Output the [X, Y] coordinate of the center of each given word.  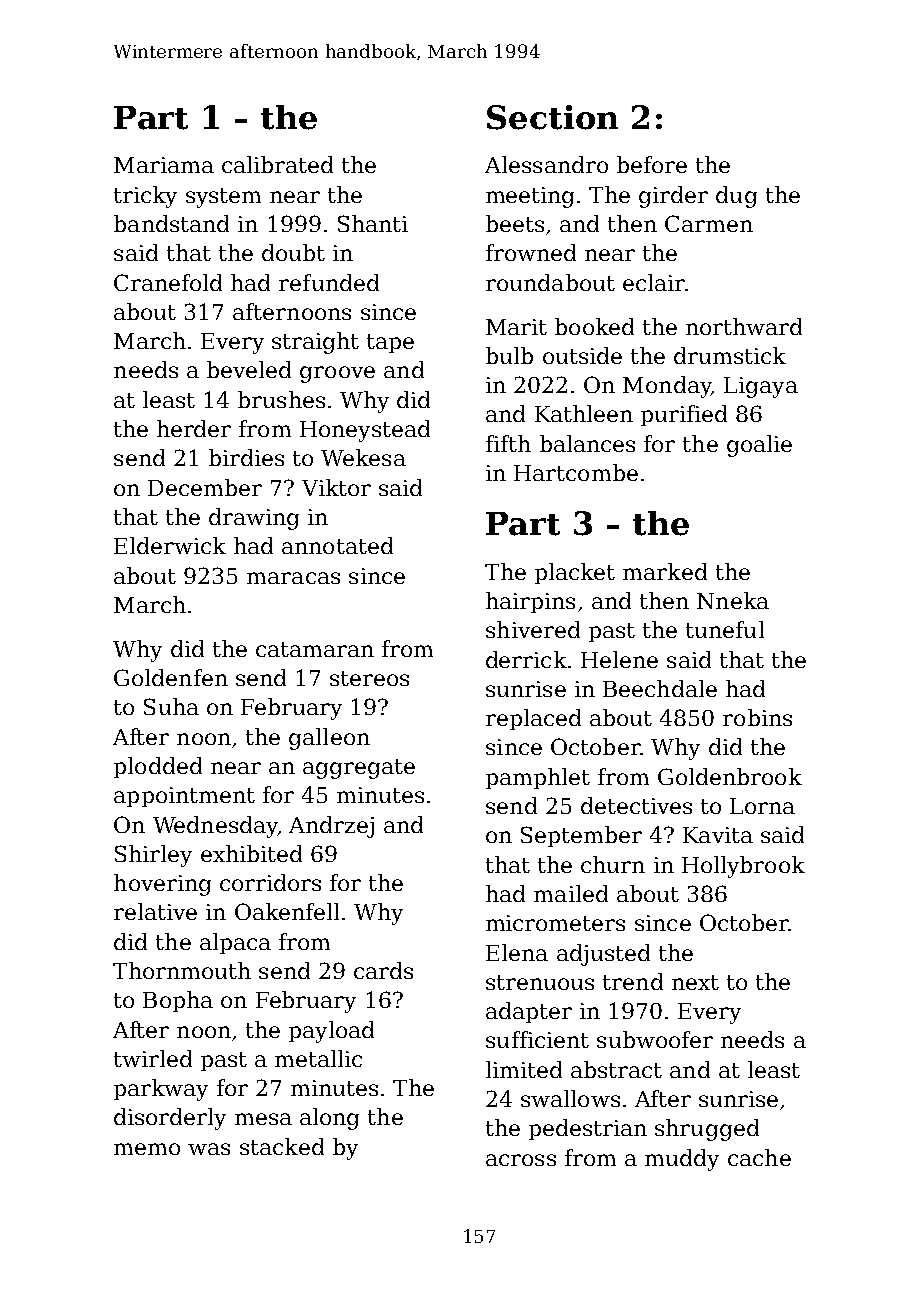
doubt [293, 252]
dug [736, 197]
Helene [619, 659]
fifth [508, 443]
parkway [161, 1090]
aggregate [359, 769]
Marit [516, 327]
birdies [246, 457]
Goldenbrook [730, 776]
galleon [329, 739]
